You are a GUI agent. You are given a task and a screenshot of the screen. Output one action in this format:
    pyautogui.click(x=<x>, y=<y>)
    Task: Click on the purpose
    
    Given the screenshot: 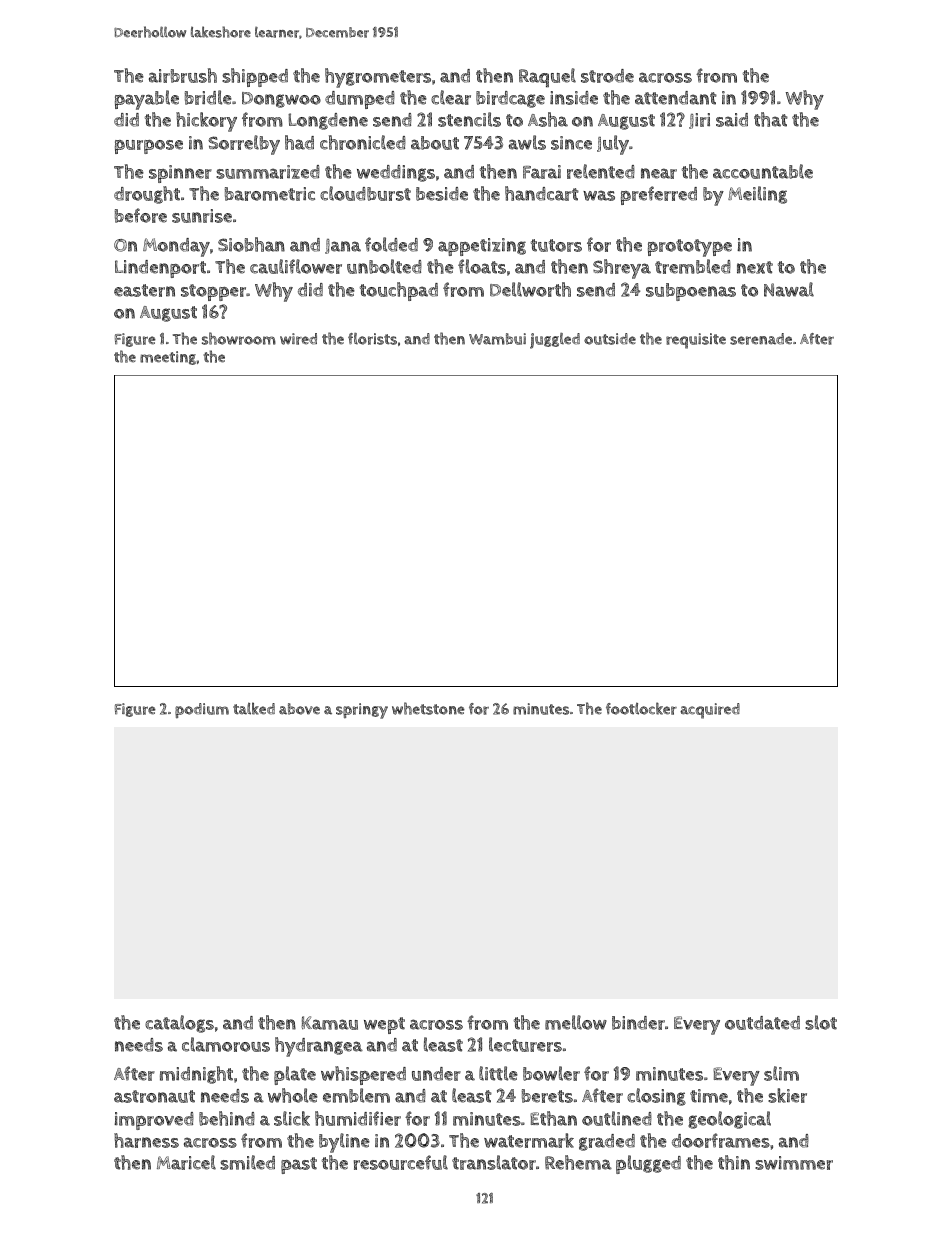 What is the action you would take?
    pyautogui.click(x=149, y=147)
